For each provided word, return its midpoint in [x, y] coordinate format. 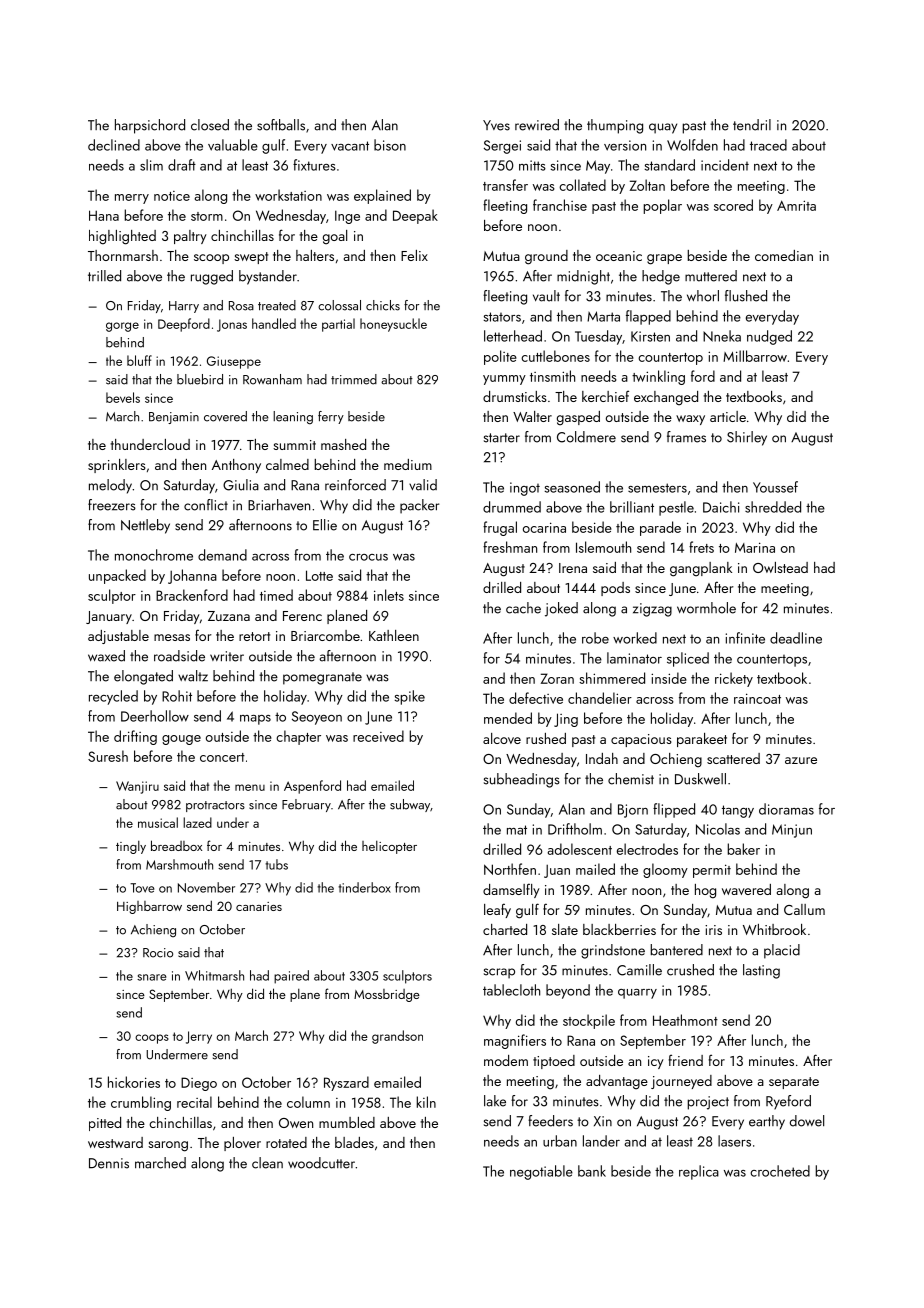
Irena [573, 568]
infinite [745, 638]
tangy [738, 811]
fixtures [314, 165]
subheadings [522, 780]
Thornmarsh [123, 255]
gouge [181, 740]
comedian [784, 255]
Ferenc [302, 616]
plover [242, 1144]
